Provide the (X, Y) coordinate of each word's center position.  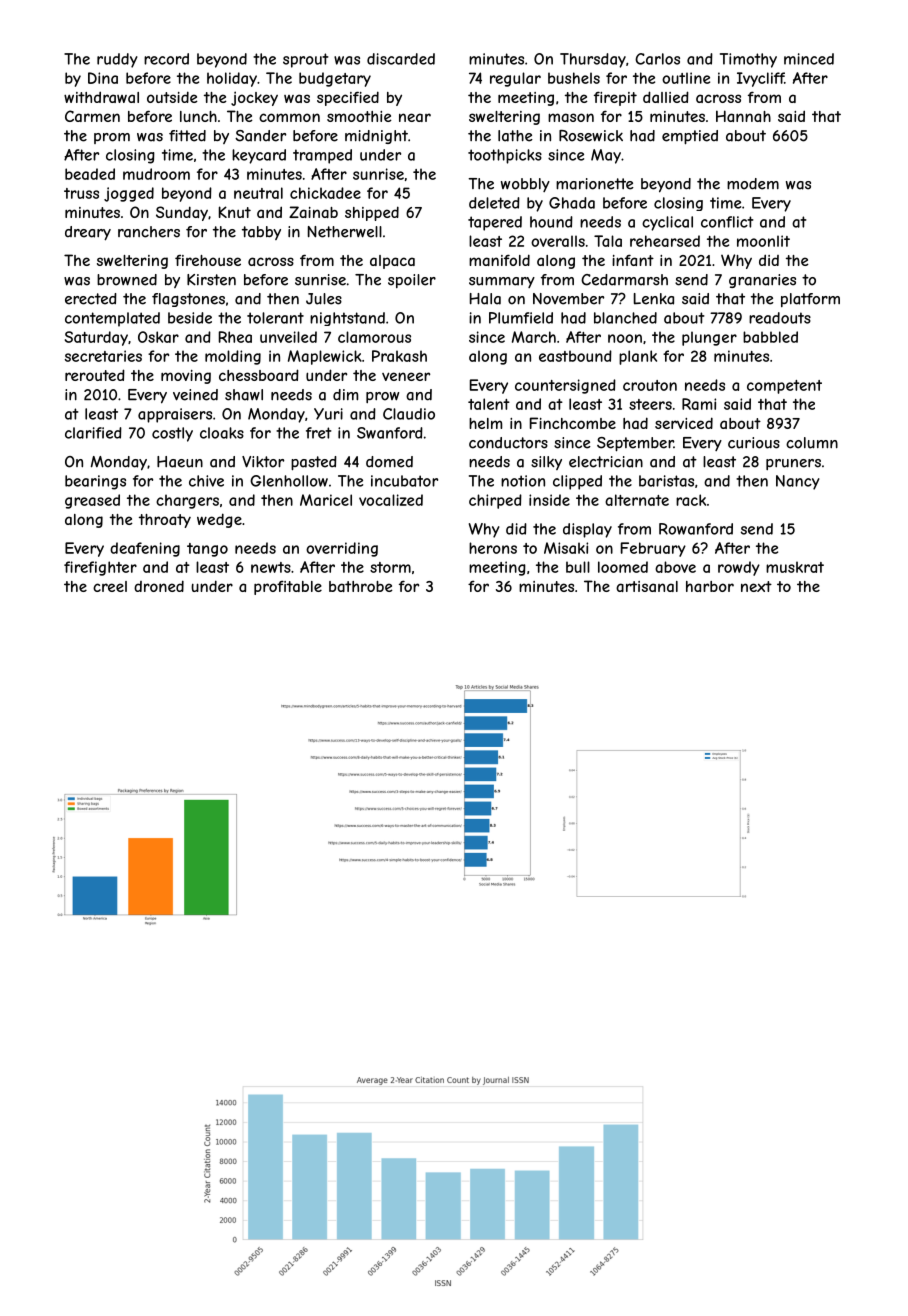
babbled (770, 337)
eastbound (575, 356)
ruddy (117, 60)
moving (186, 377)
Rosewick (591, 136)
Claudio (409, 414)
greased (92, 501)
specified (348, 98)
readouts (780, 318)
